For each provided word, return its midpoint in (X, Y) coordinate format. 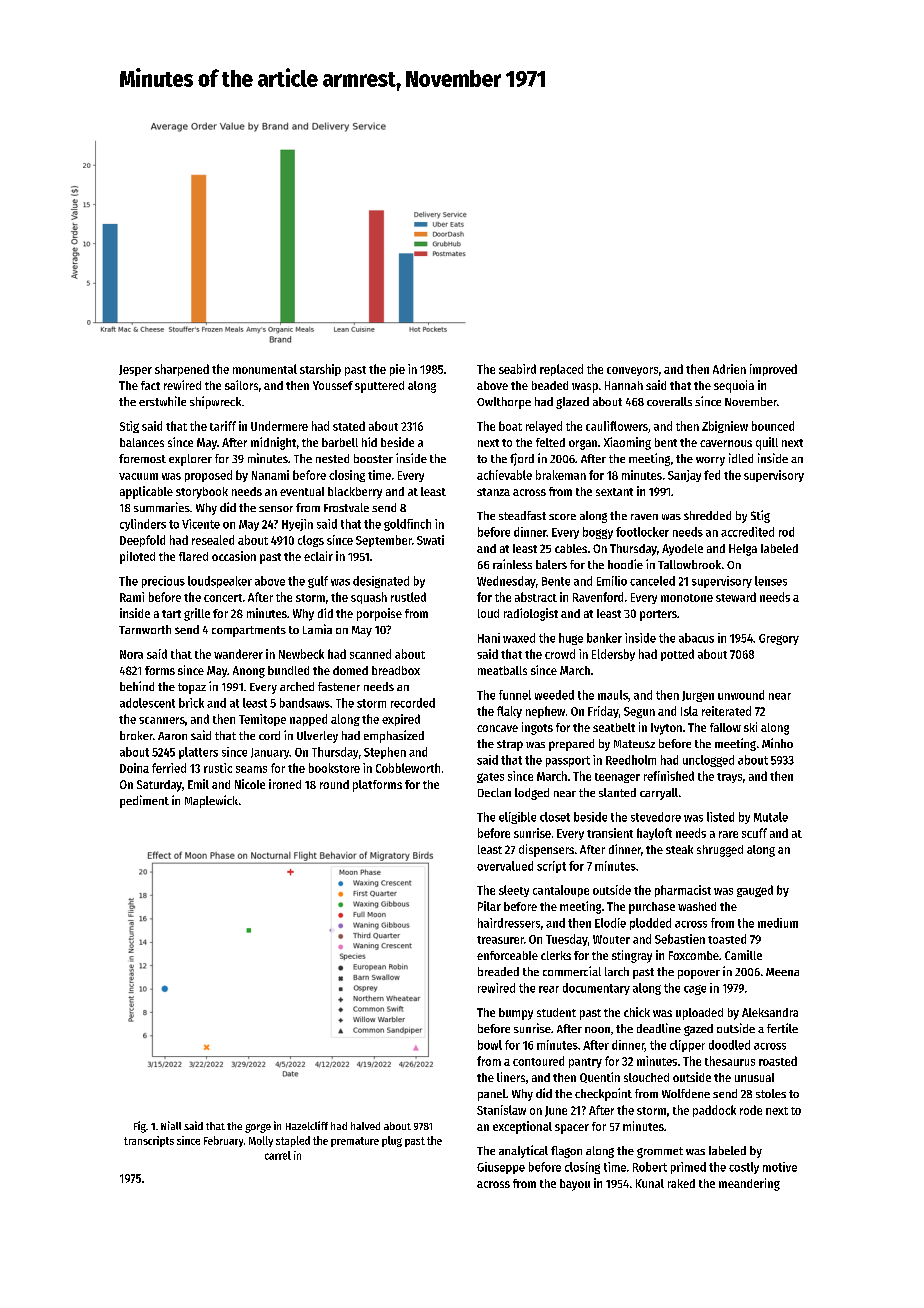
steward (736, 597)
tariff (223, 426)
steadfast (522, 515)
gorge (258, 1128)
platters (198, 753)
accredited (747, 532)
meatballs (502, 670)
